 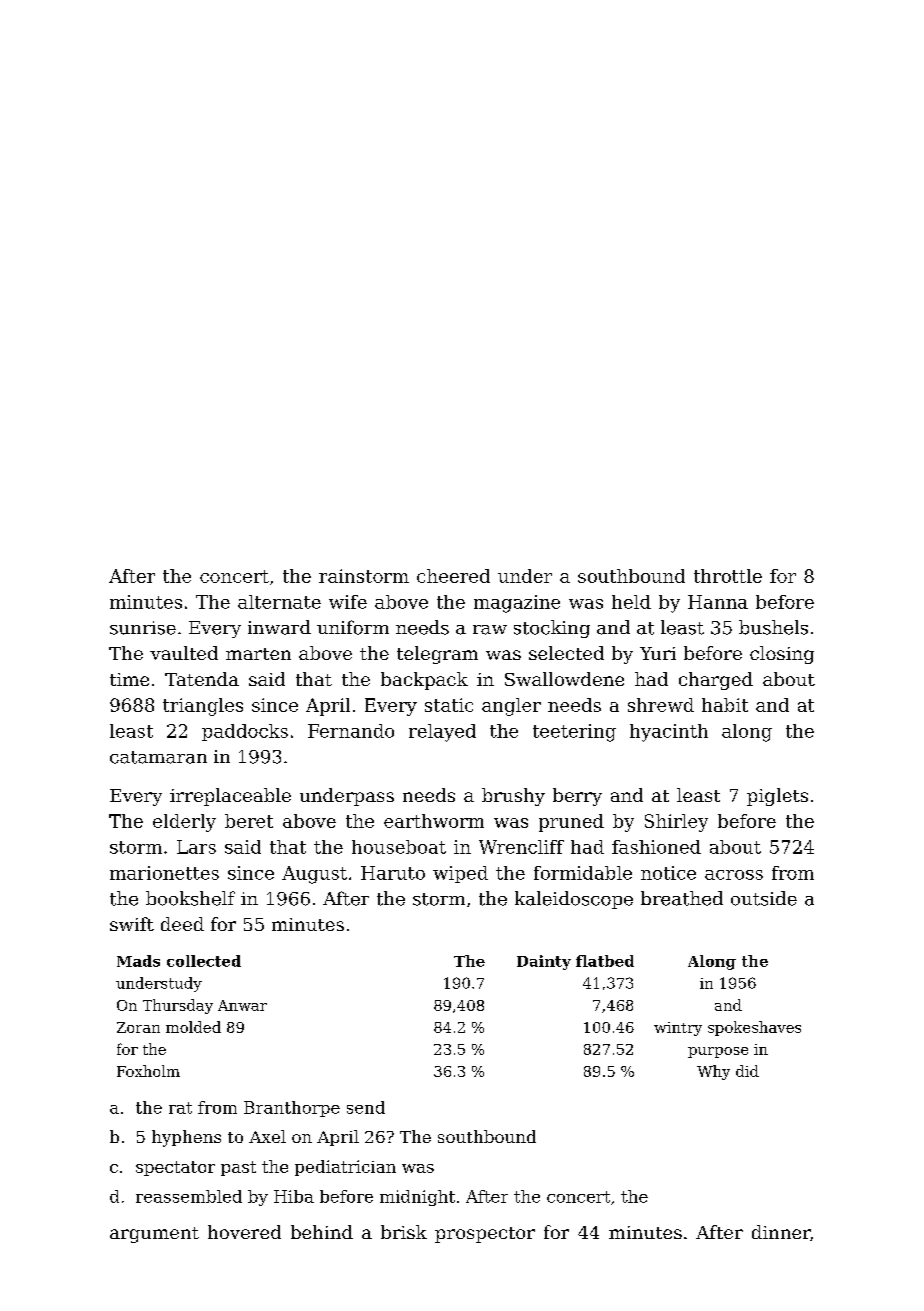 What do you see at coordinates (669, 733) in the screenshot?
I see `hyacinth` at bounding box center [669, 733].
